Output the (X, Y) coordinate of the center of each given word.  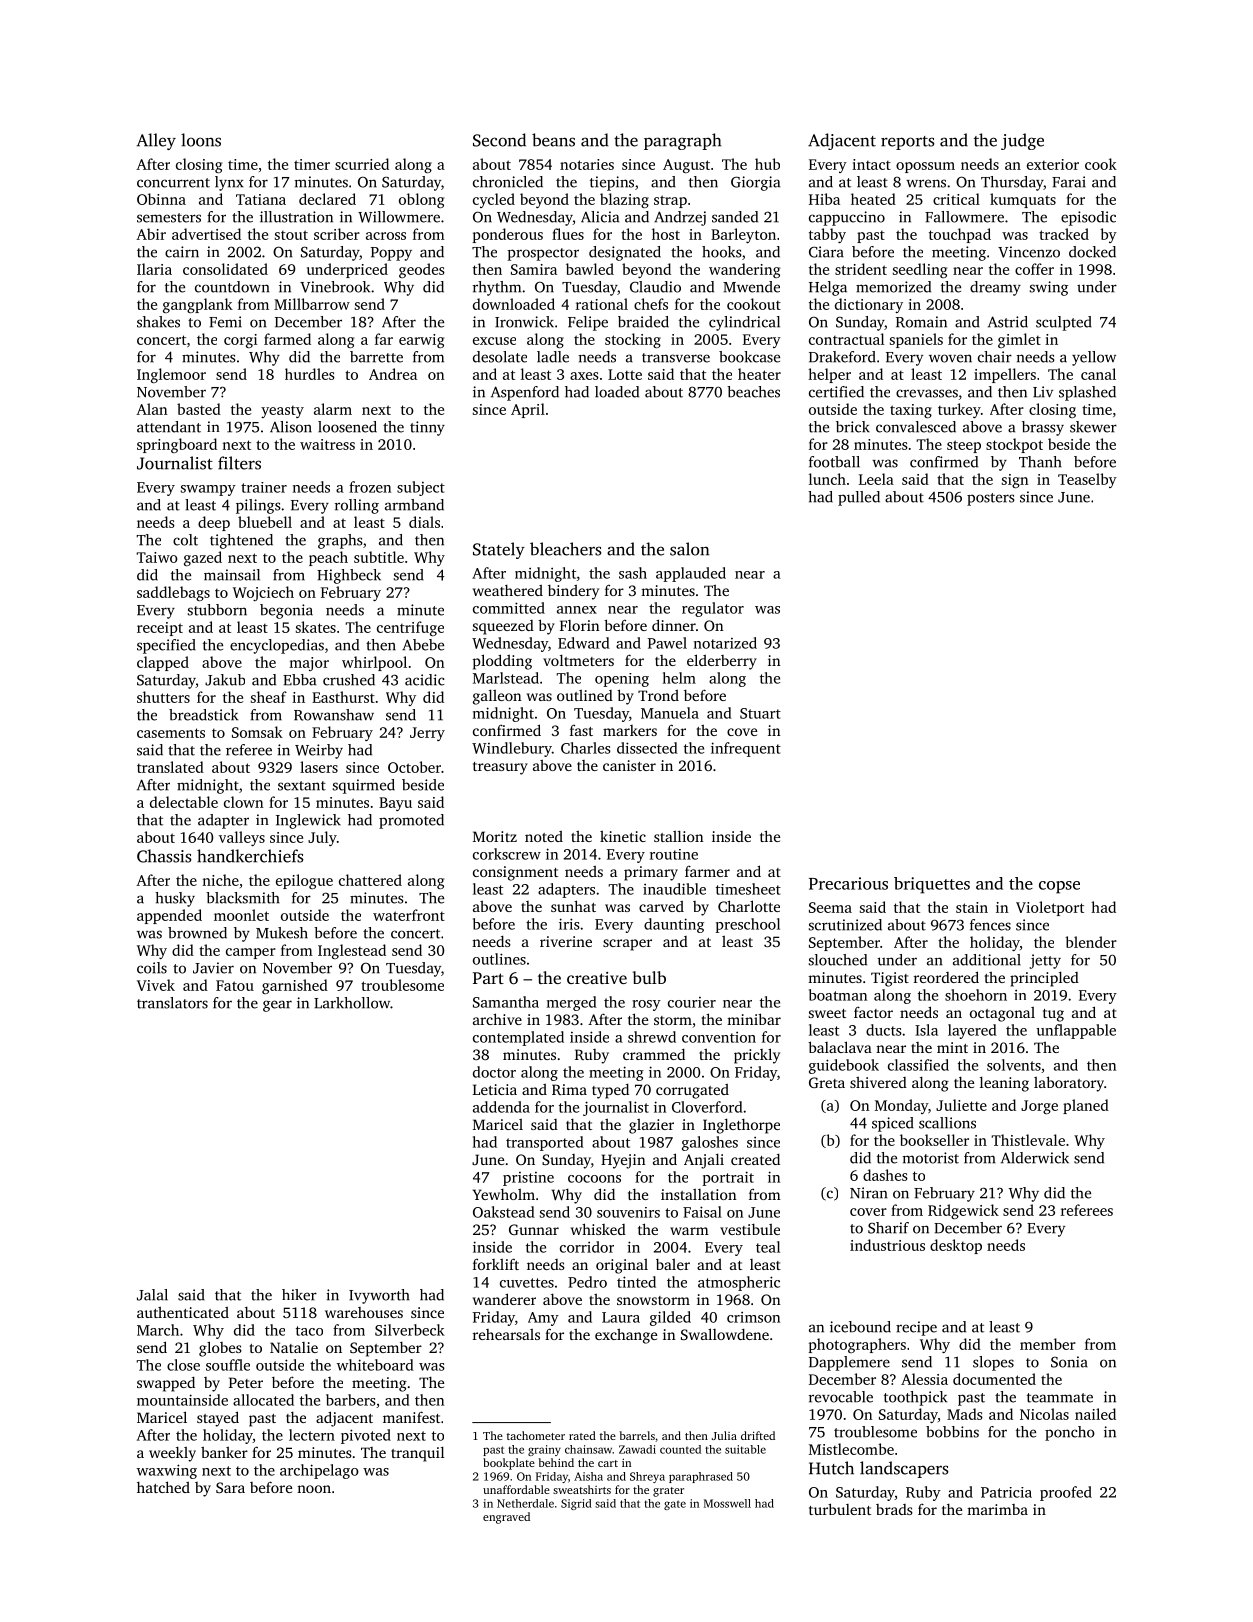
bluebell (265, 522)
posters (990, 499)
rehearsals (506, 1334)
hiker (299, 1295)
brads (894, 1509)
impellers (1005, 375)
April (528, 410)
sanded (735, 217)
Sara (230, 1487)
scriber (337, 234)
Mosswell (727, 1503)
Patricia (1006, 1492)
